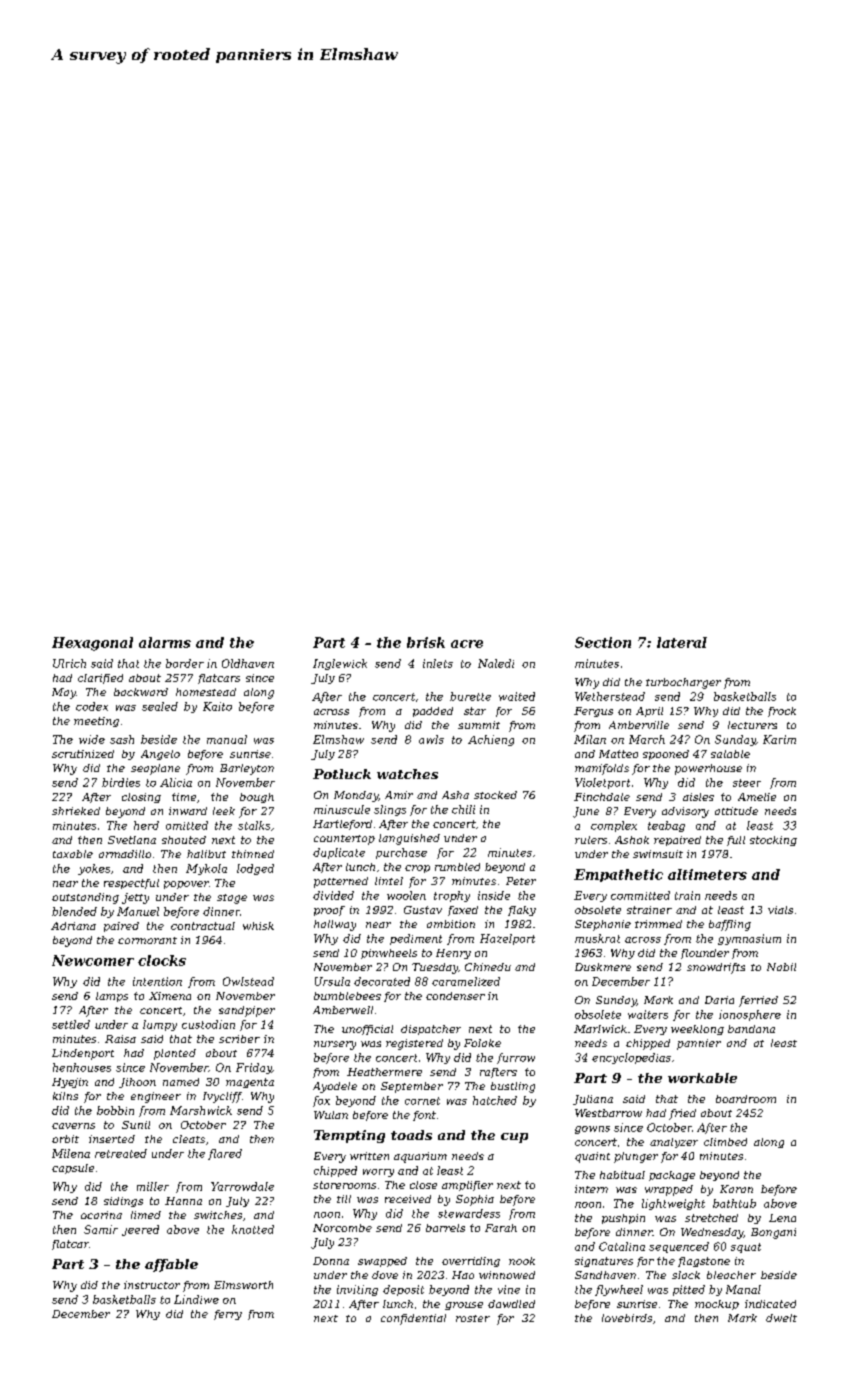 The height and width of the document is (1400, 849). What do you see at coordinates (420, 1157) in the document?
I see `aquarium` at bounding box center [420, 1157].
